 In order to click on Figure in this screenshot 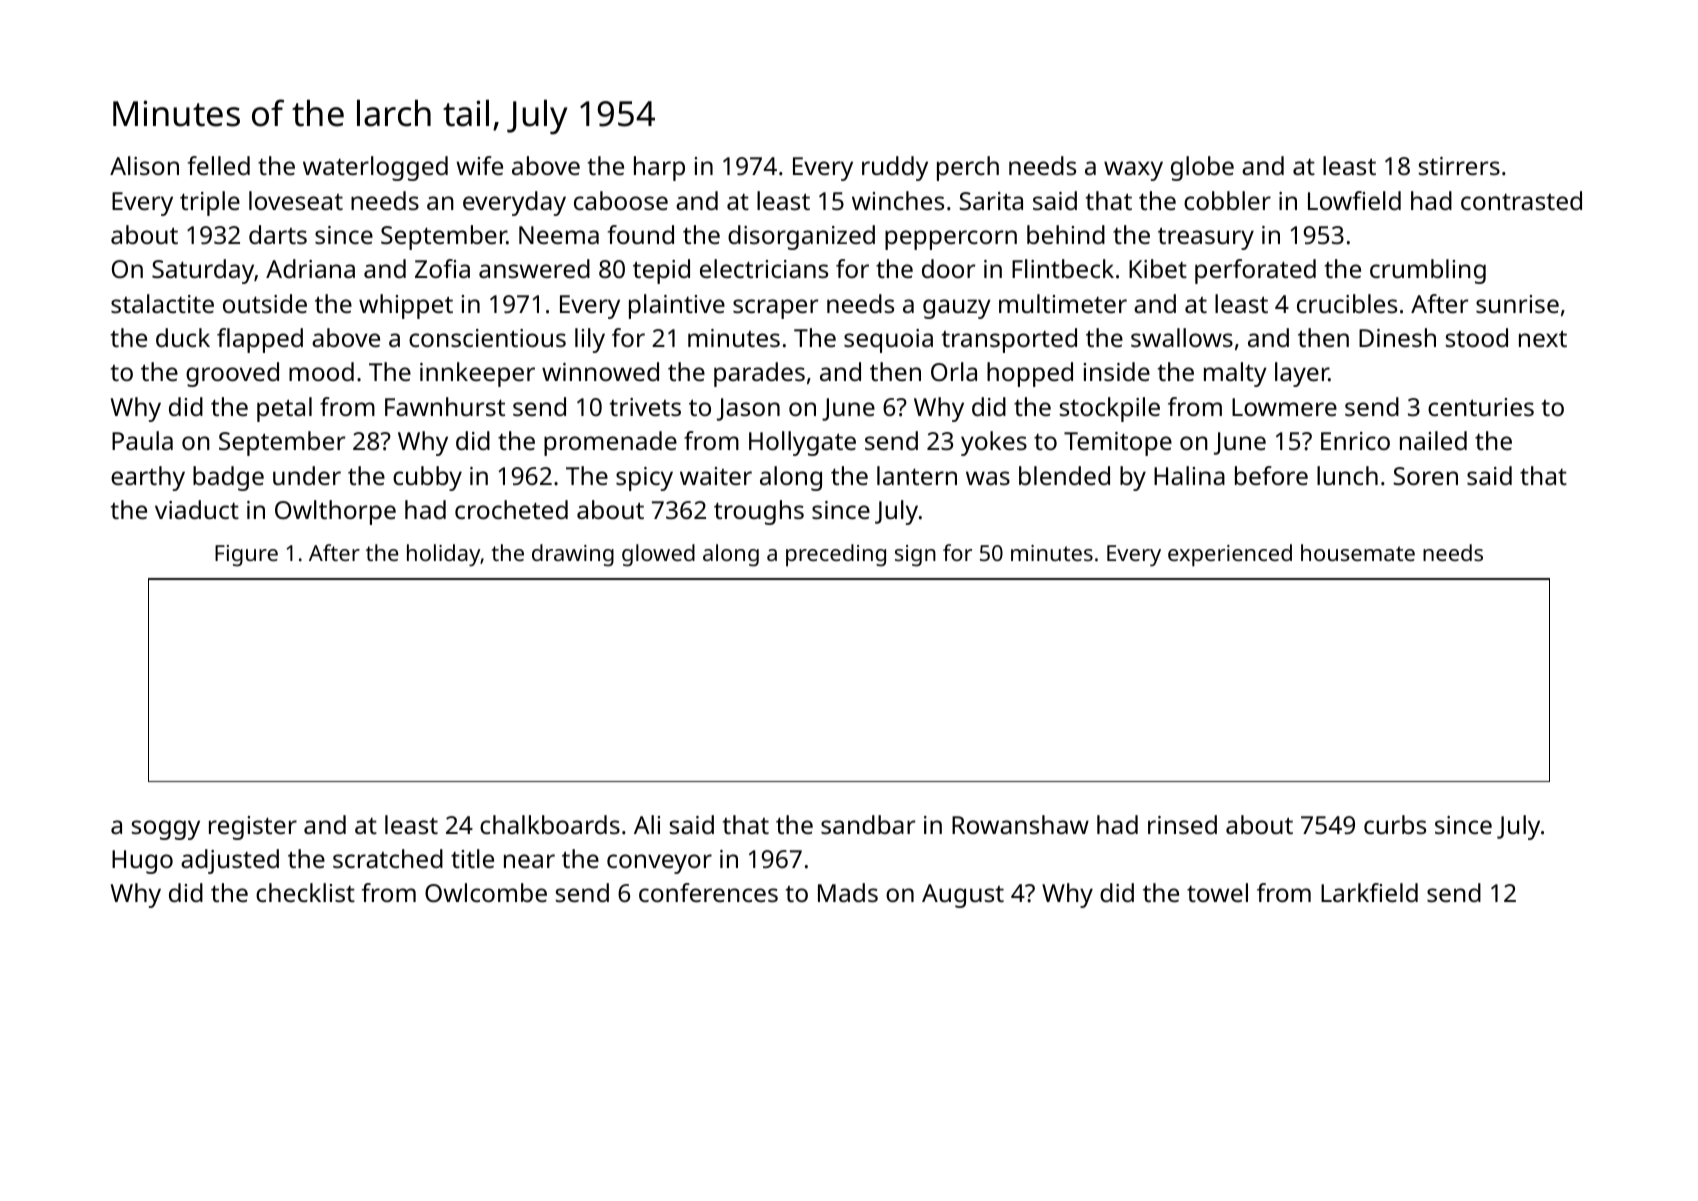, I will do `click(246, 556)`.
